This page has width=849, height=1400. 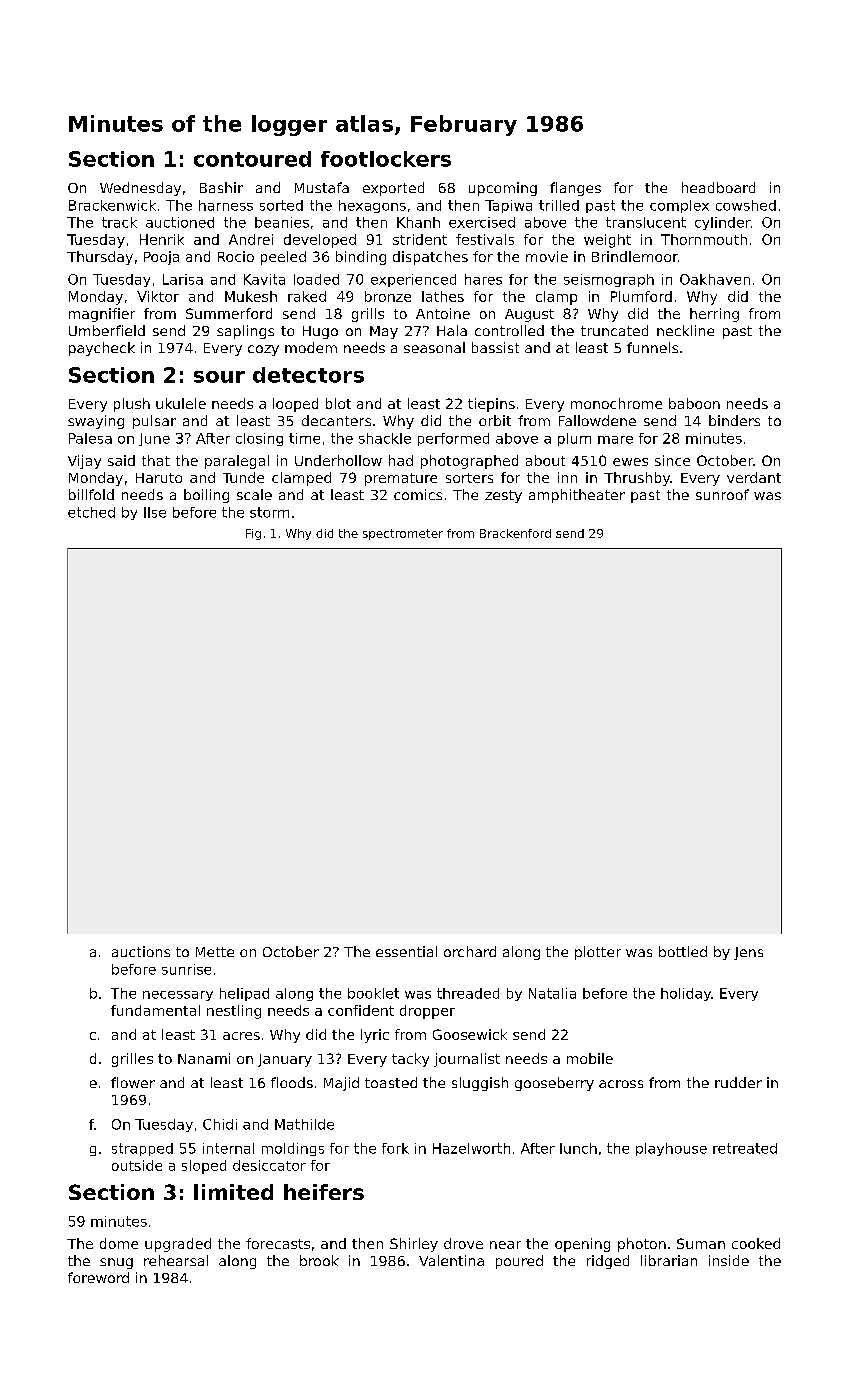 What do you see at coordinates (176, 1260) in the page?
I see `rehearsal` at bounding box center [176, 1260].
